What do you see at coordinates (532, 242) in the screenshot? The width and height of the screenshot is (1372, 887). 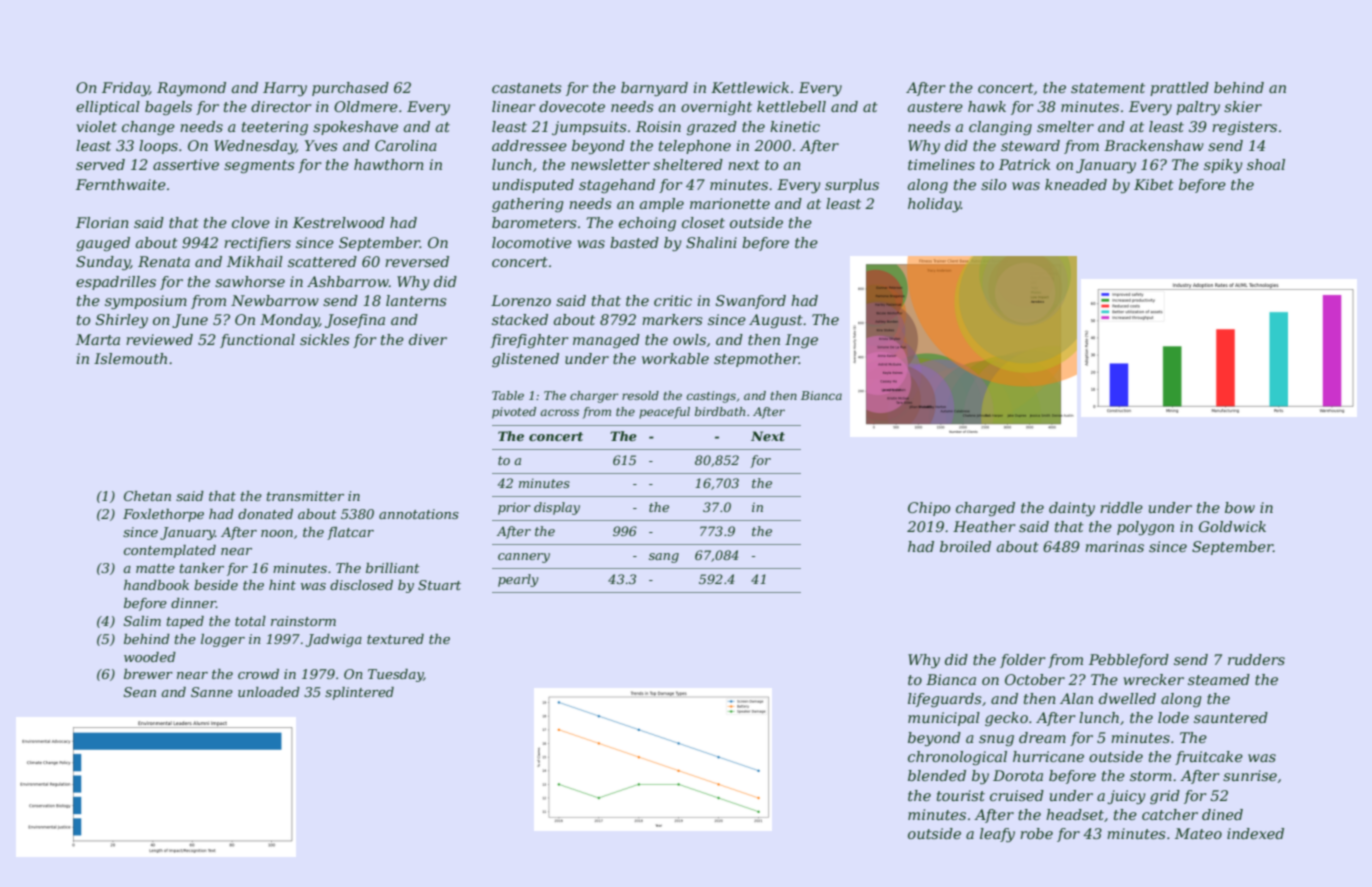 I see `locomotive` at bounding box center [532, 242].
